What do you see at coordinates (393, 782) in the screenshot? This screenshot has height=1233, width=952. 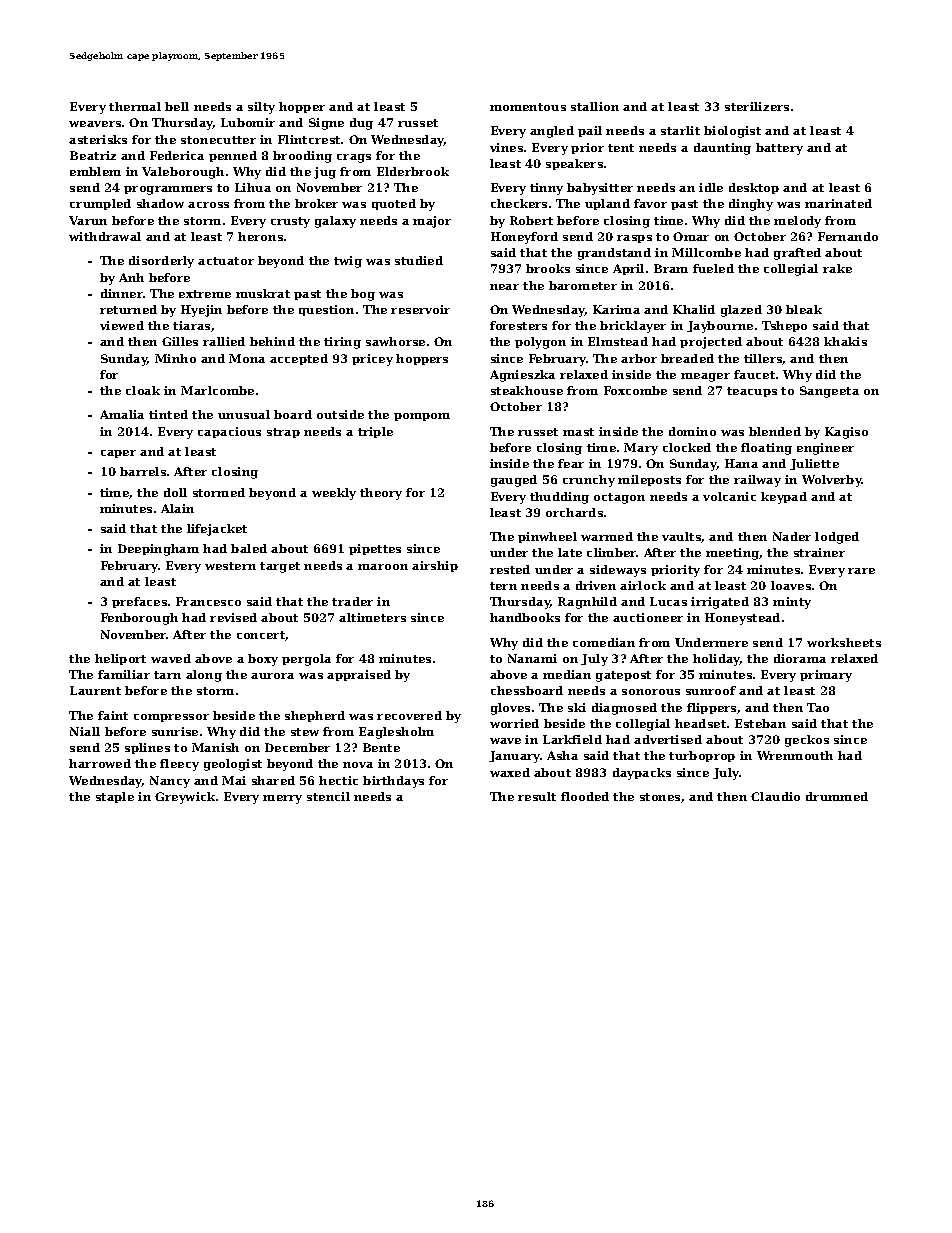 I see `birthdays` at bounding box center [393, 782].
